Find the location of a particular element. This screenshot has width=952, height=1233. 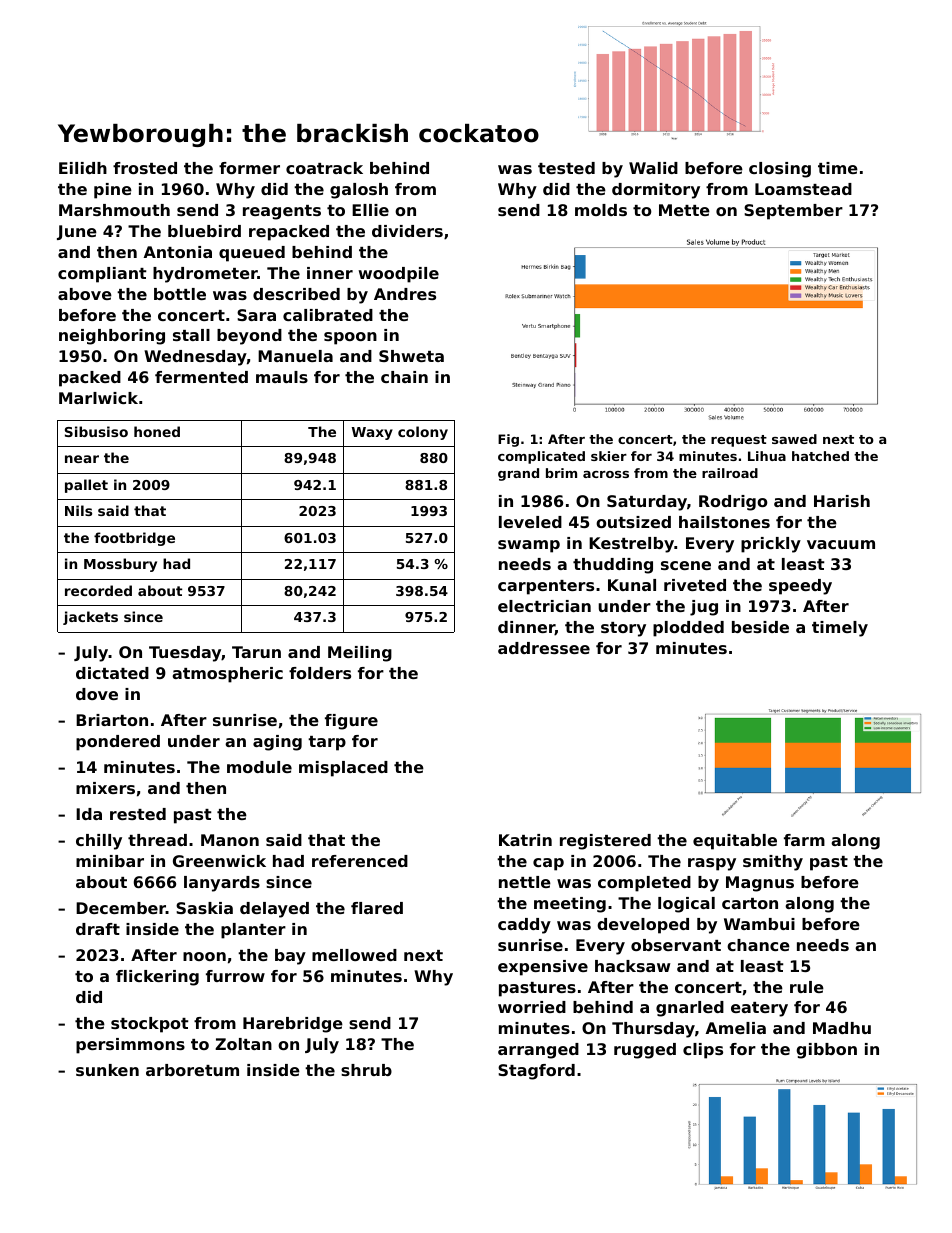

Andres is located at coordinates (405, 294).
